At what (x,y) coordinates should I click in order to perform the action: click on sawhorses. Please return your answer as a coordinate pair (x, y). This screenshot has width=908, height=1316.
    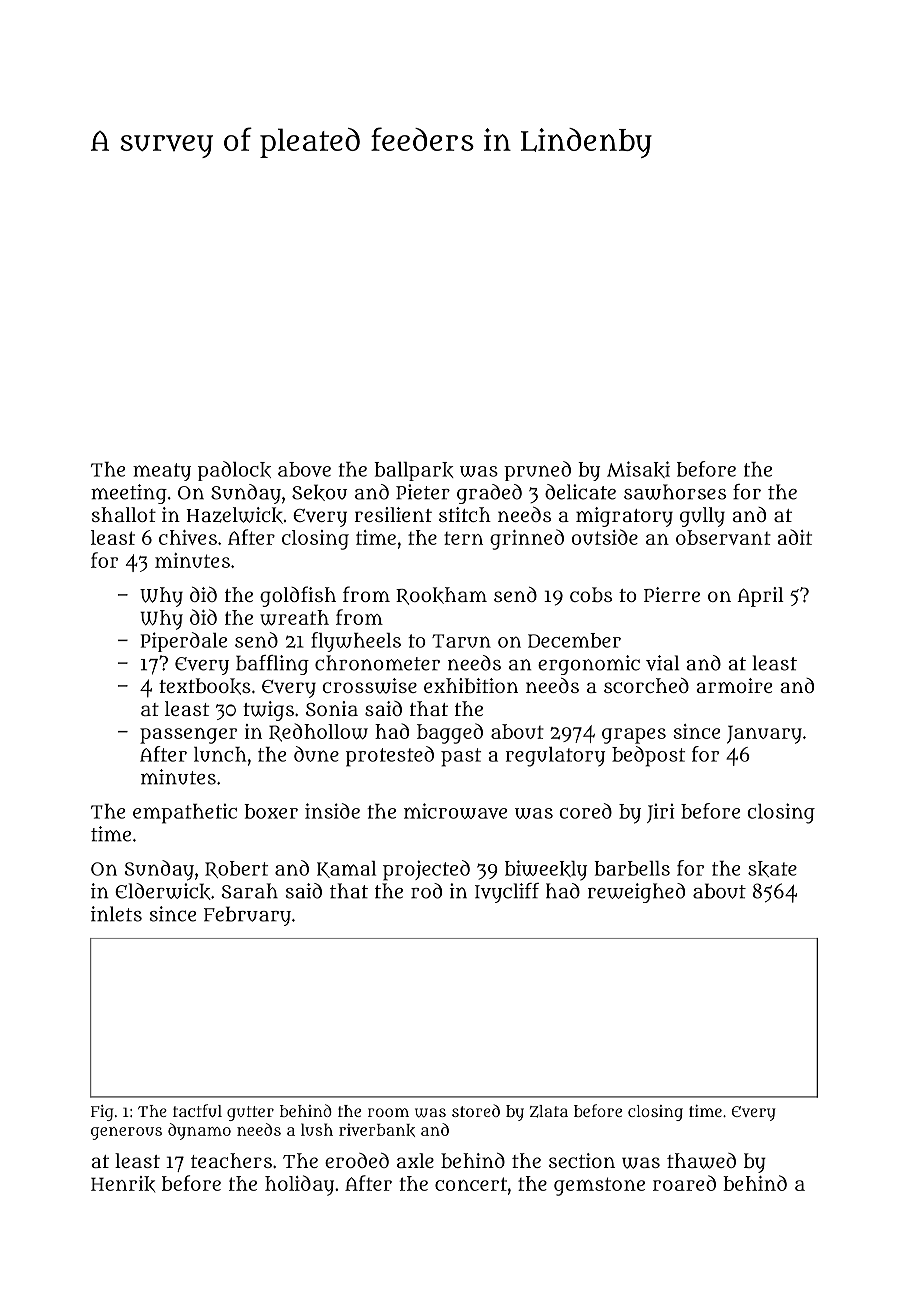
    Looking at the image, I should click on (675, 492).
